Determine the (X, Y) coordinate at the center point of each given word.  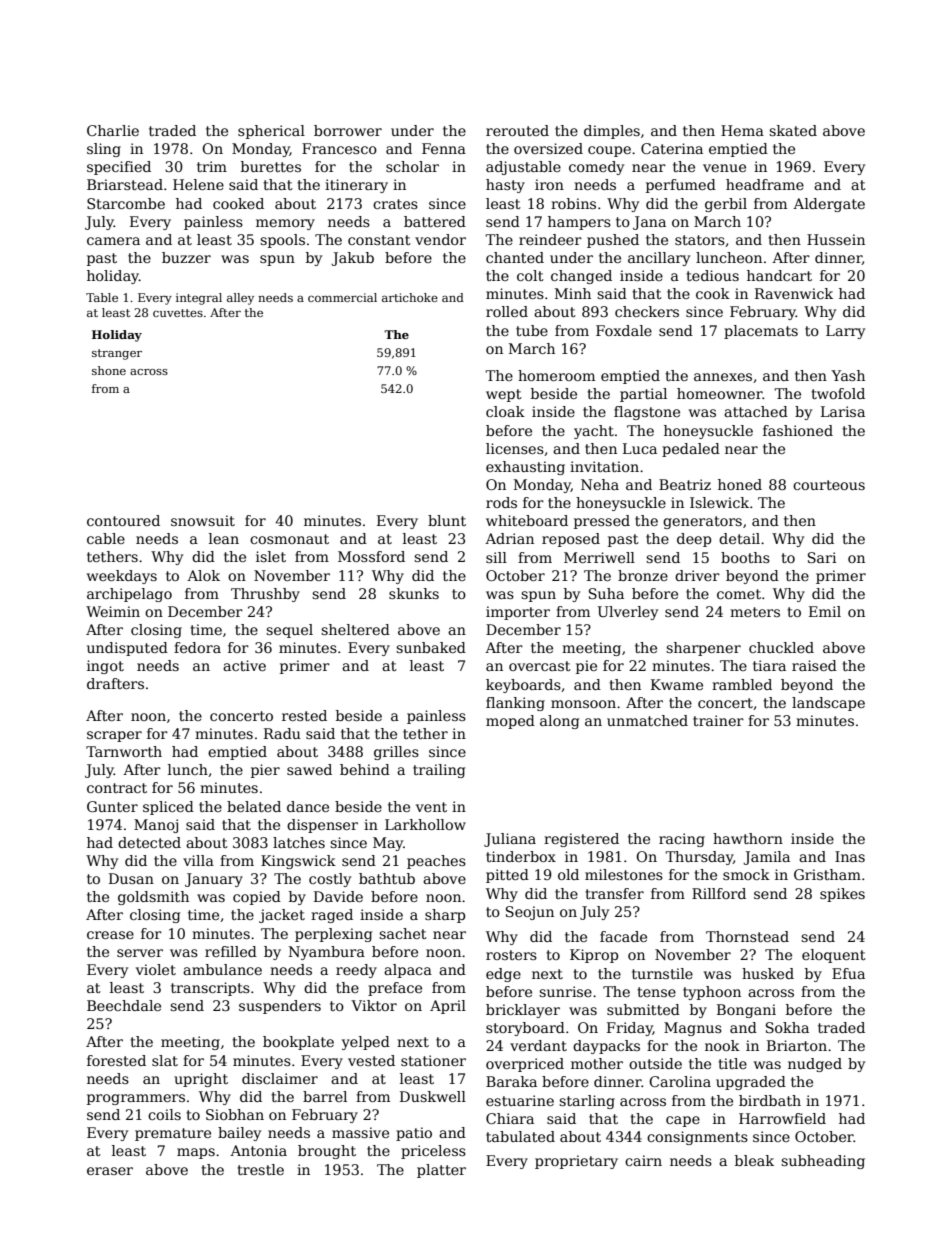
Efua (848, 973)
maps (196, 1153)
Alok (203, 575)
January (214, 880)
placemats (761, 332)
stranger (117, 354)
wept (504, 395)
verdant (538, 1045)
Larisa (843, 411)
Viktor (374, 1005)
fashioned (798, 430)
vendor (440, 239)
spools (282, 241)
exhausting (525, 468)
